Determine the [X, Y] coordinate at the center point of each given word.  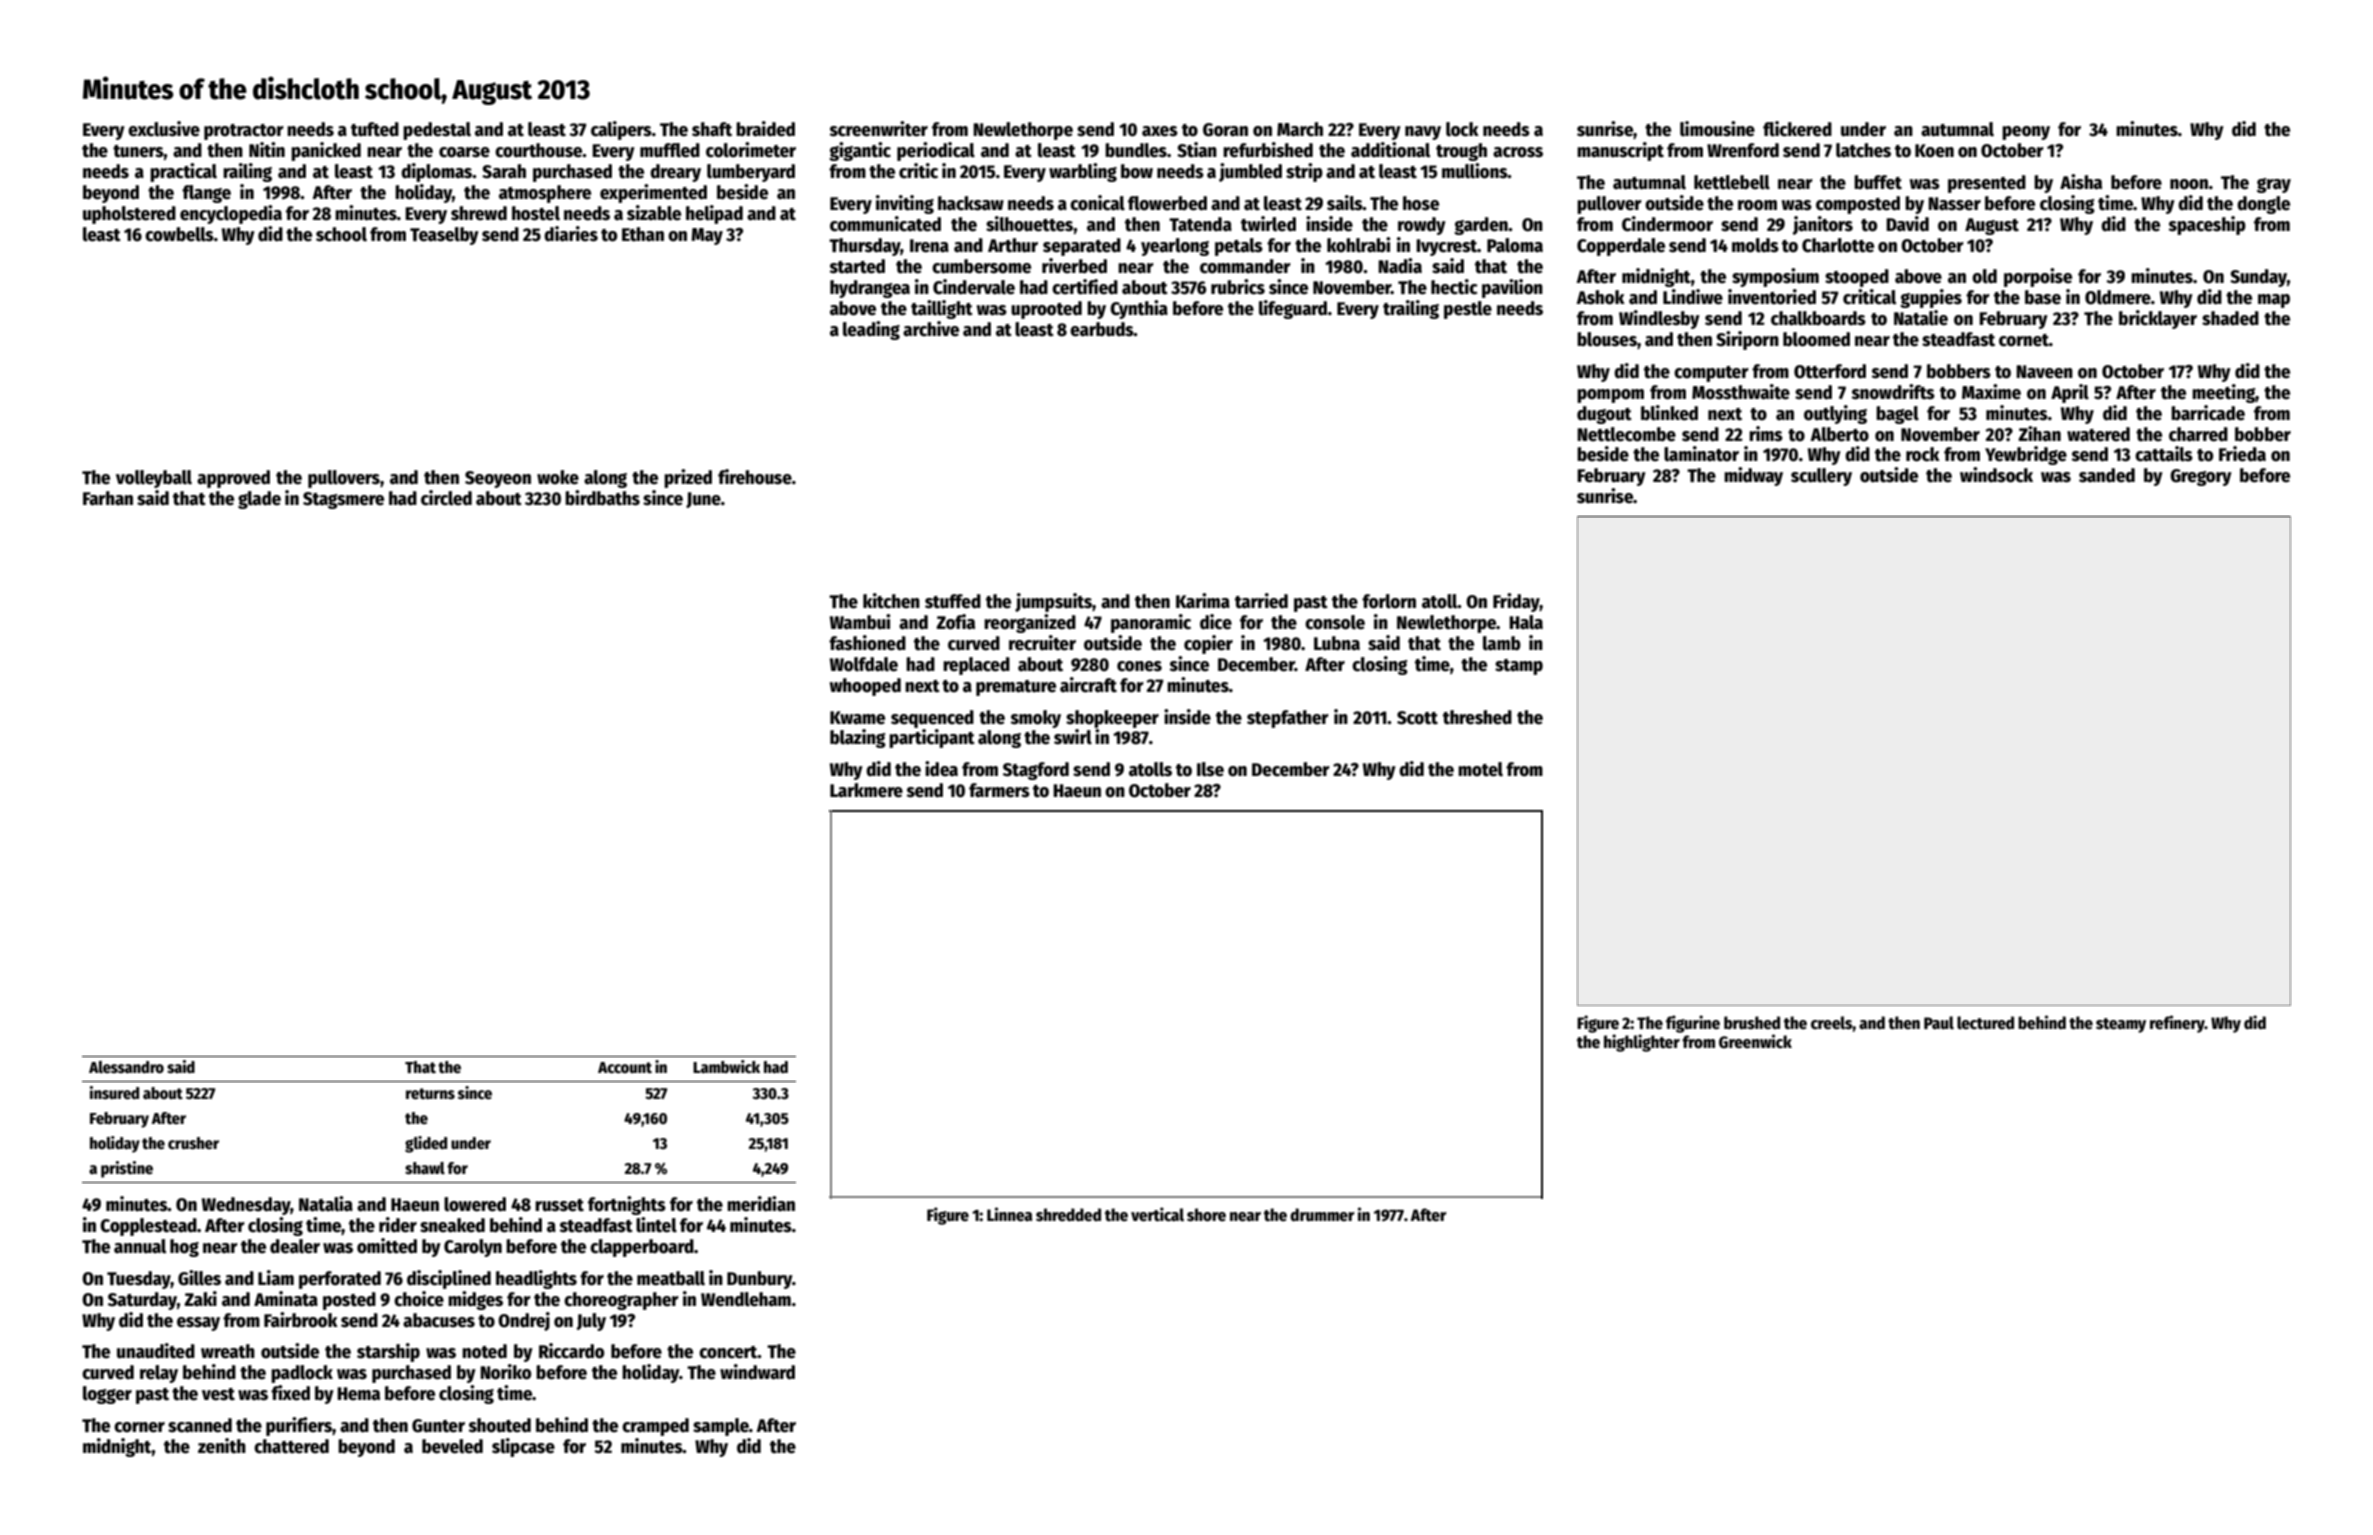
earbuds [1102, 329]
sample [721, 1427]
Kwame [857, 718]
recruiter [1042, 643]
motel [1480, 769]
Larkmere [866, 790]
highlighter [1642, 1043]
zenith [222, 1446]
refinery [2177, 1024]
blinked [1669, 413]
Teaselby [444, 236]
